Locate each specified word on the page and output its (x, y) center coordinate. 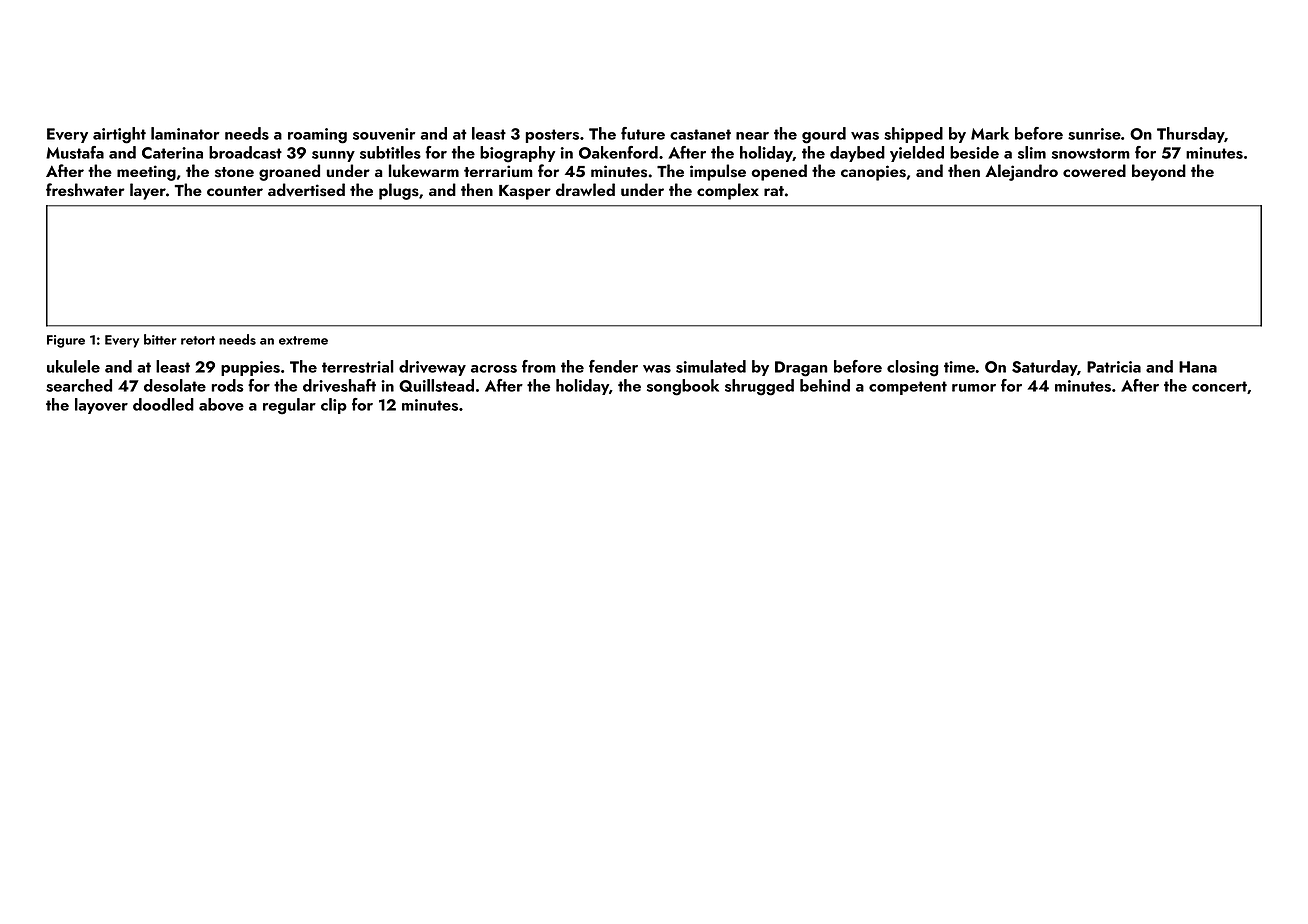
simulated (711, 366)
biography (517, 154)
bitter (160, 339)
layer (148, 191)
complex (728, 191)
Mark (990, 133)
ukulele (73, 366)
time (959, 367)
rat (774, 191)
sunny (333, 156)
